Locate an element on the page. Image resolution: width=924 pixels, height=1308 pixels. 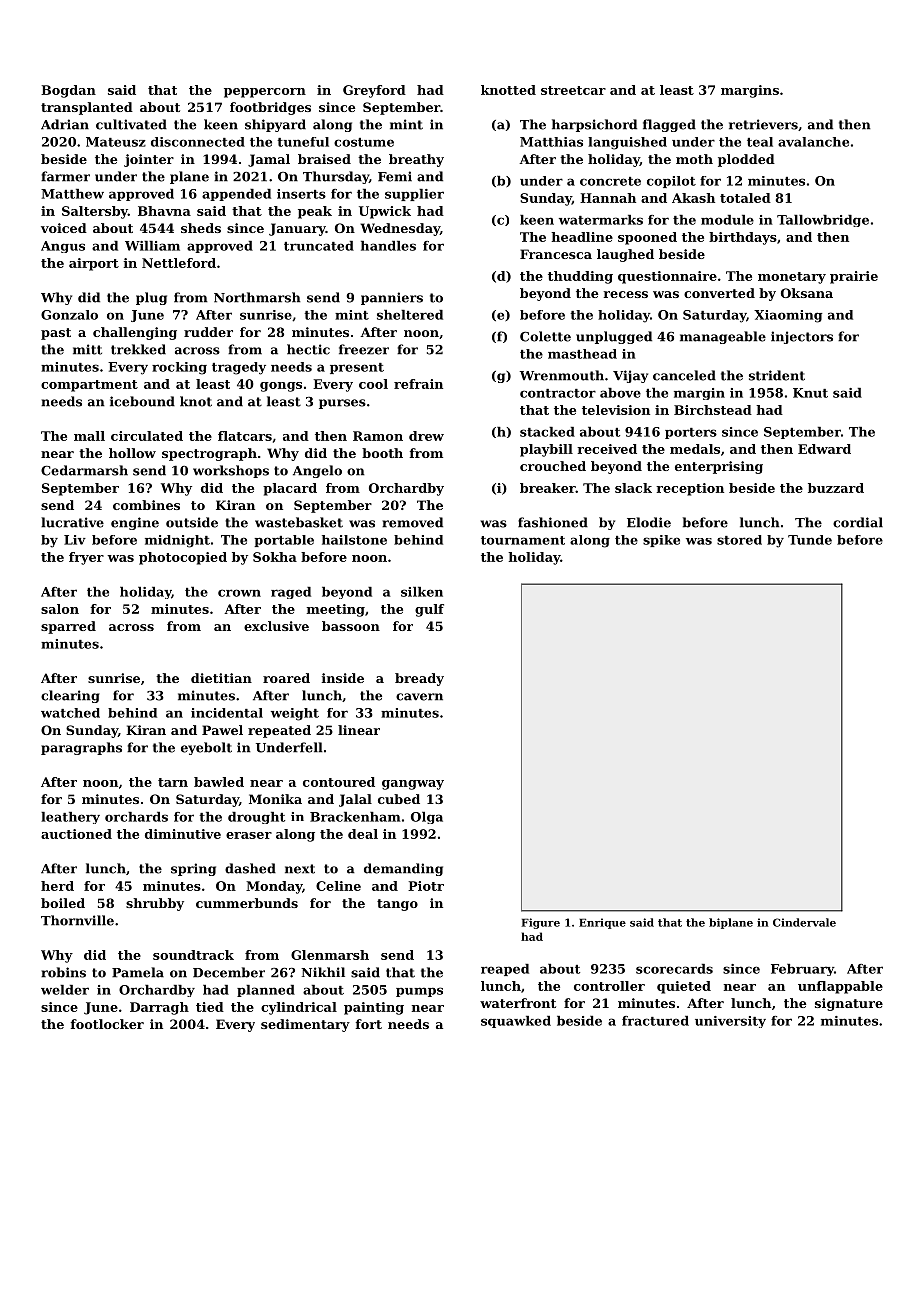
drew is located at coordinates (426, 436).
